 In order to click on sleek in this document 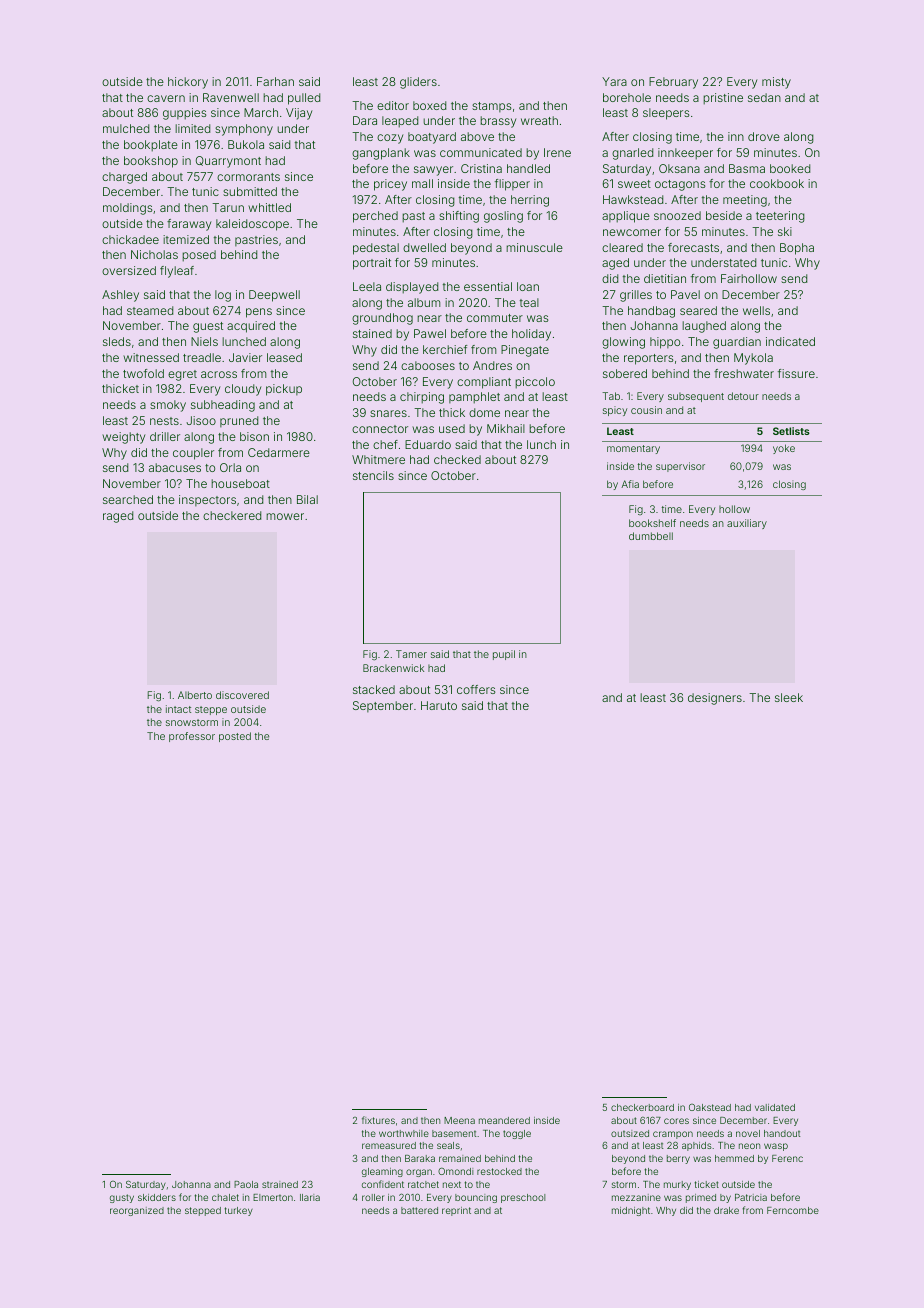, I will do `click(789, 697)`.
